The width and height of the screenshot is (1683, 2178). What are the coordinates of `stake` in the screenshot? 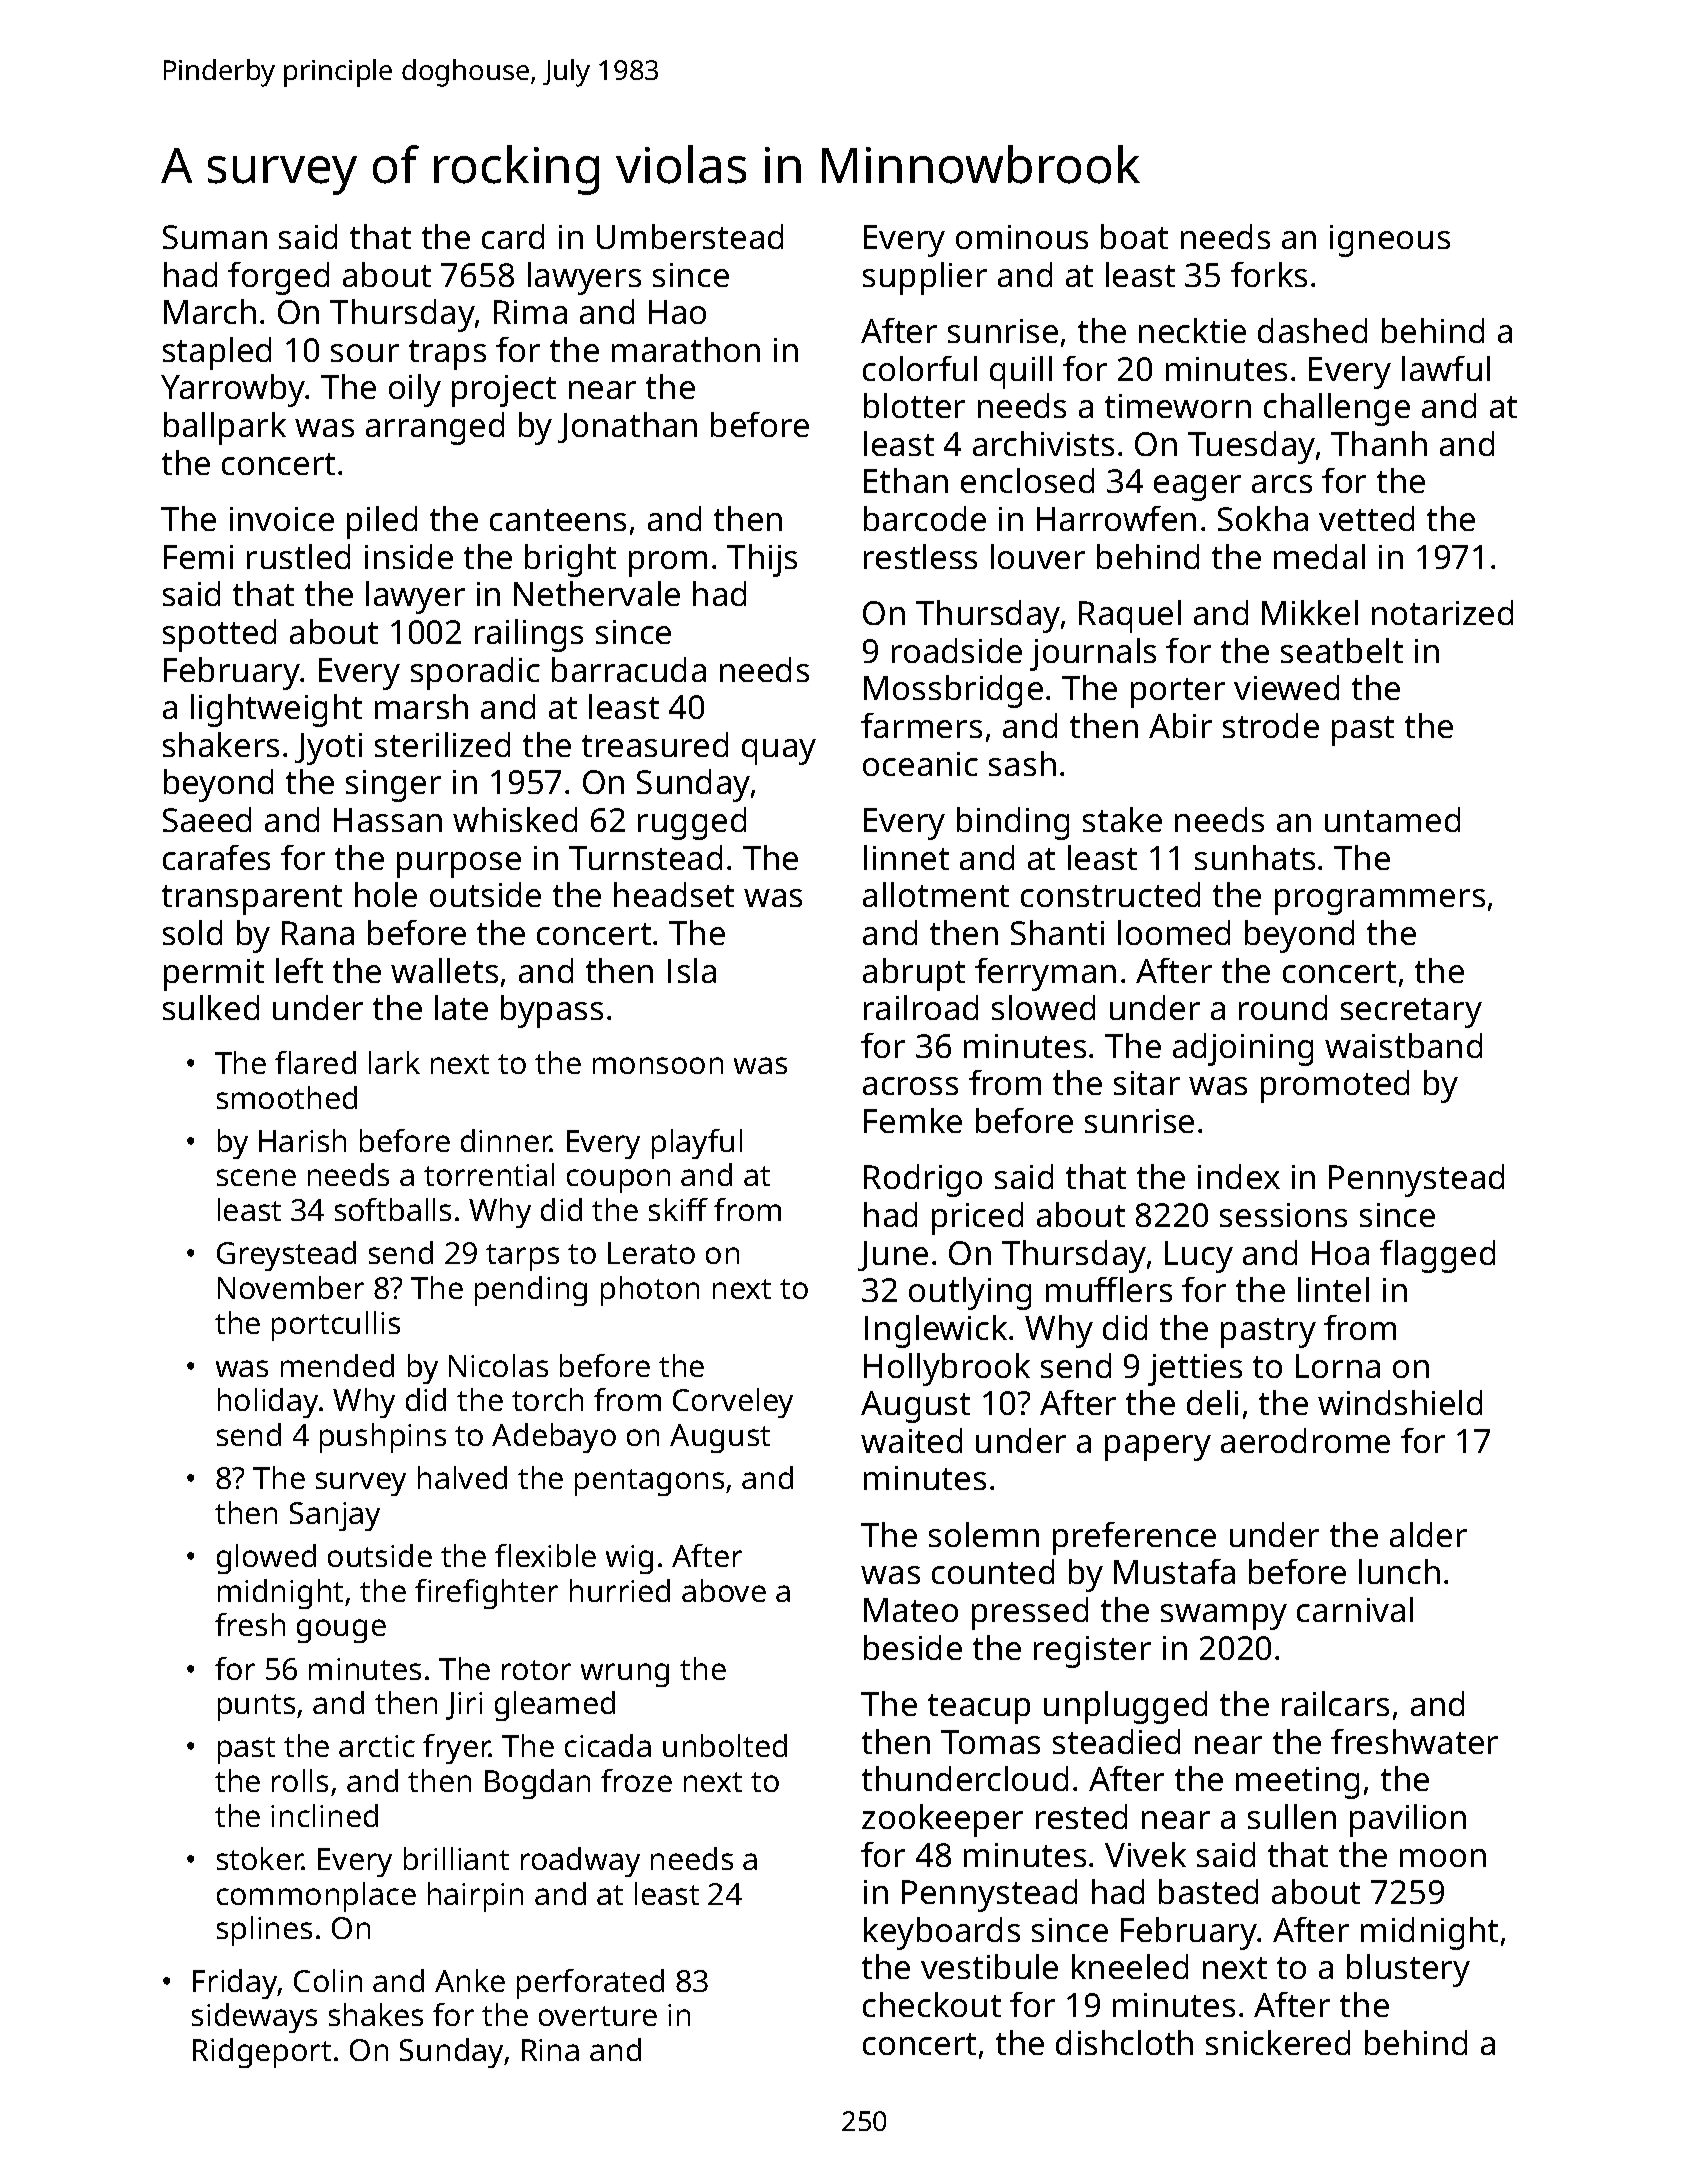 It's located at (1122, 819).
